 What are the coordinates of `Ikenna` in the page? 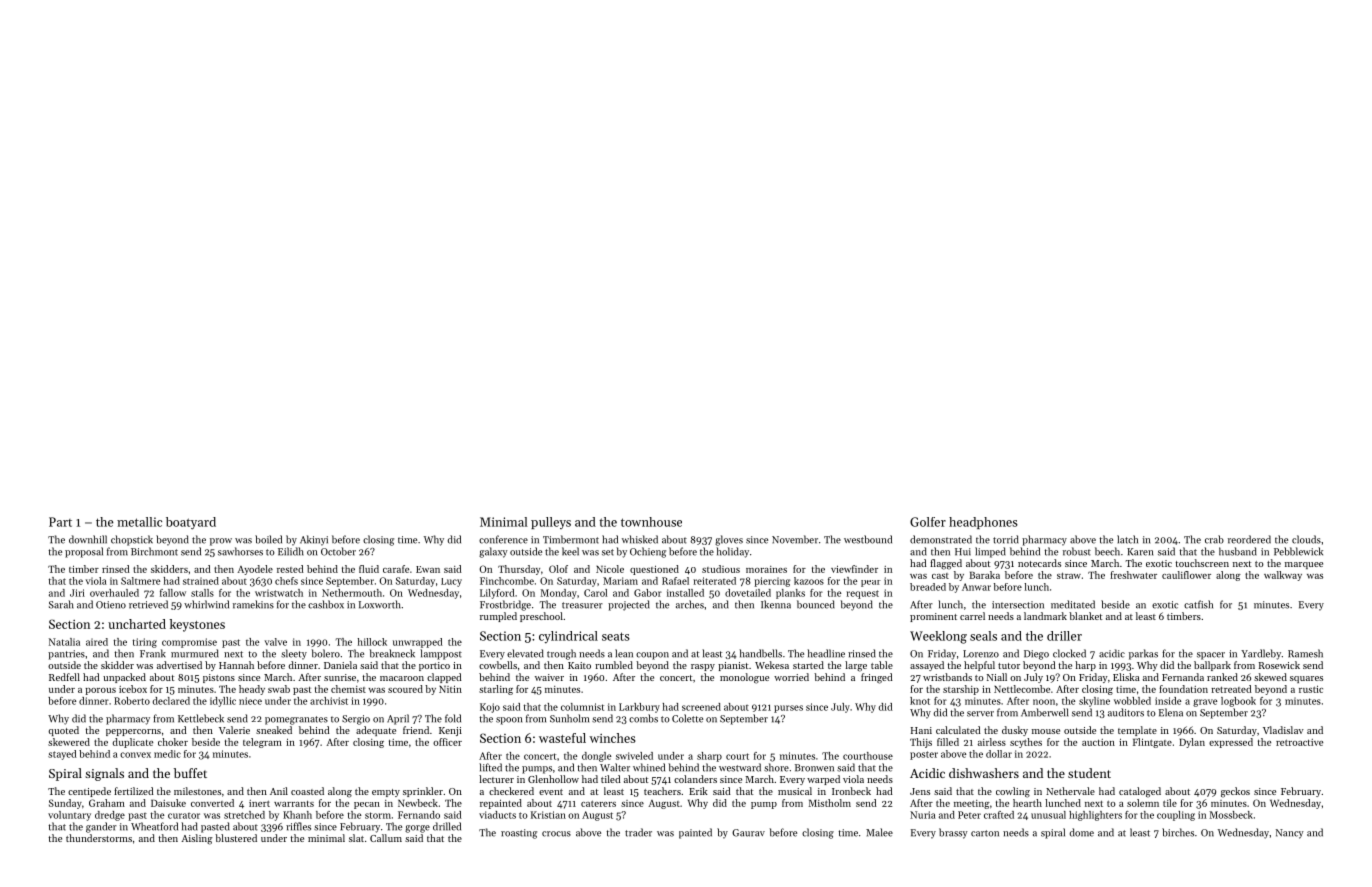 It's located at (776, 604).
